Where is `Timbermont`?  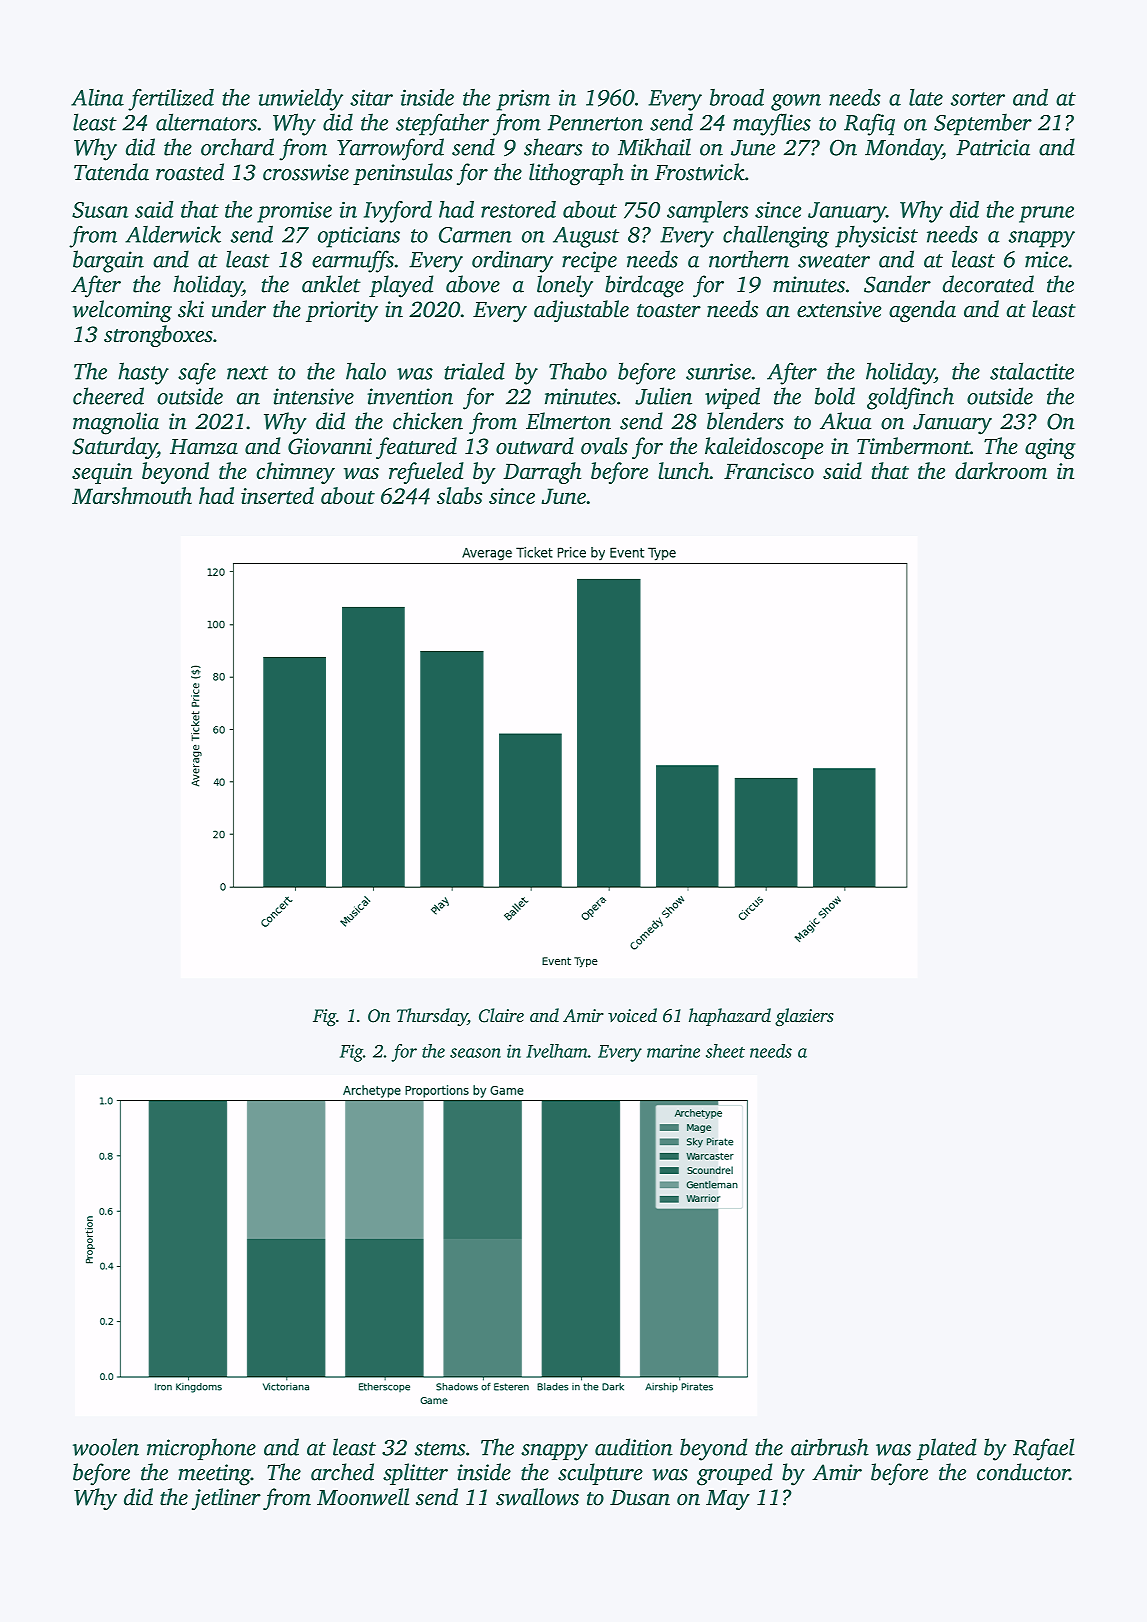
Timbermont is located at coordinates (913, 446).
